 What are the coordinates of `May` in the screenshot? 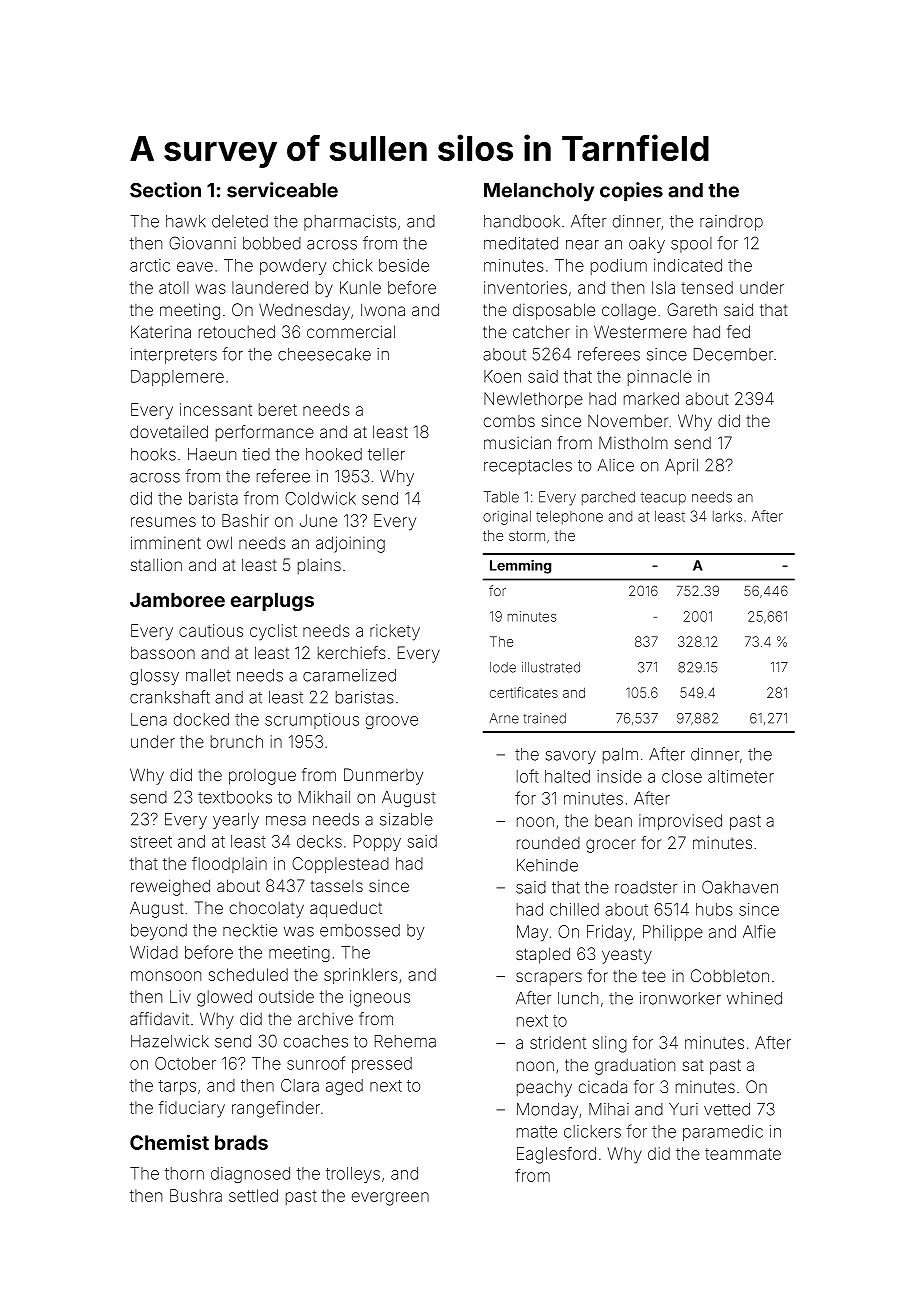 It's located at (532, 933).
